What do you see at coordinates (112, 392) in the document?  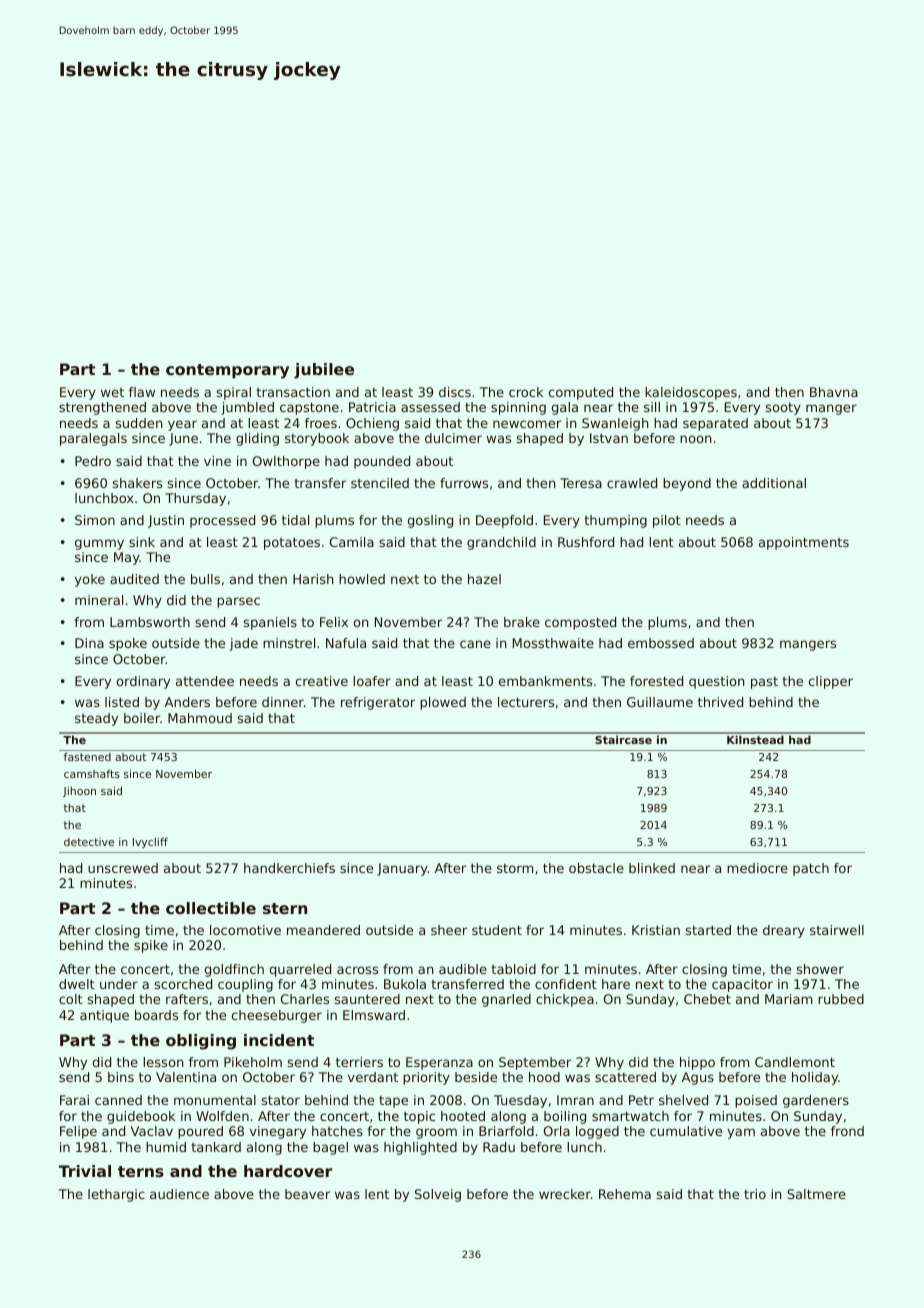 I see `wet` at bounding box center [112, 392].
